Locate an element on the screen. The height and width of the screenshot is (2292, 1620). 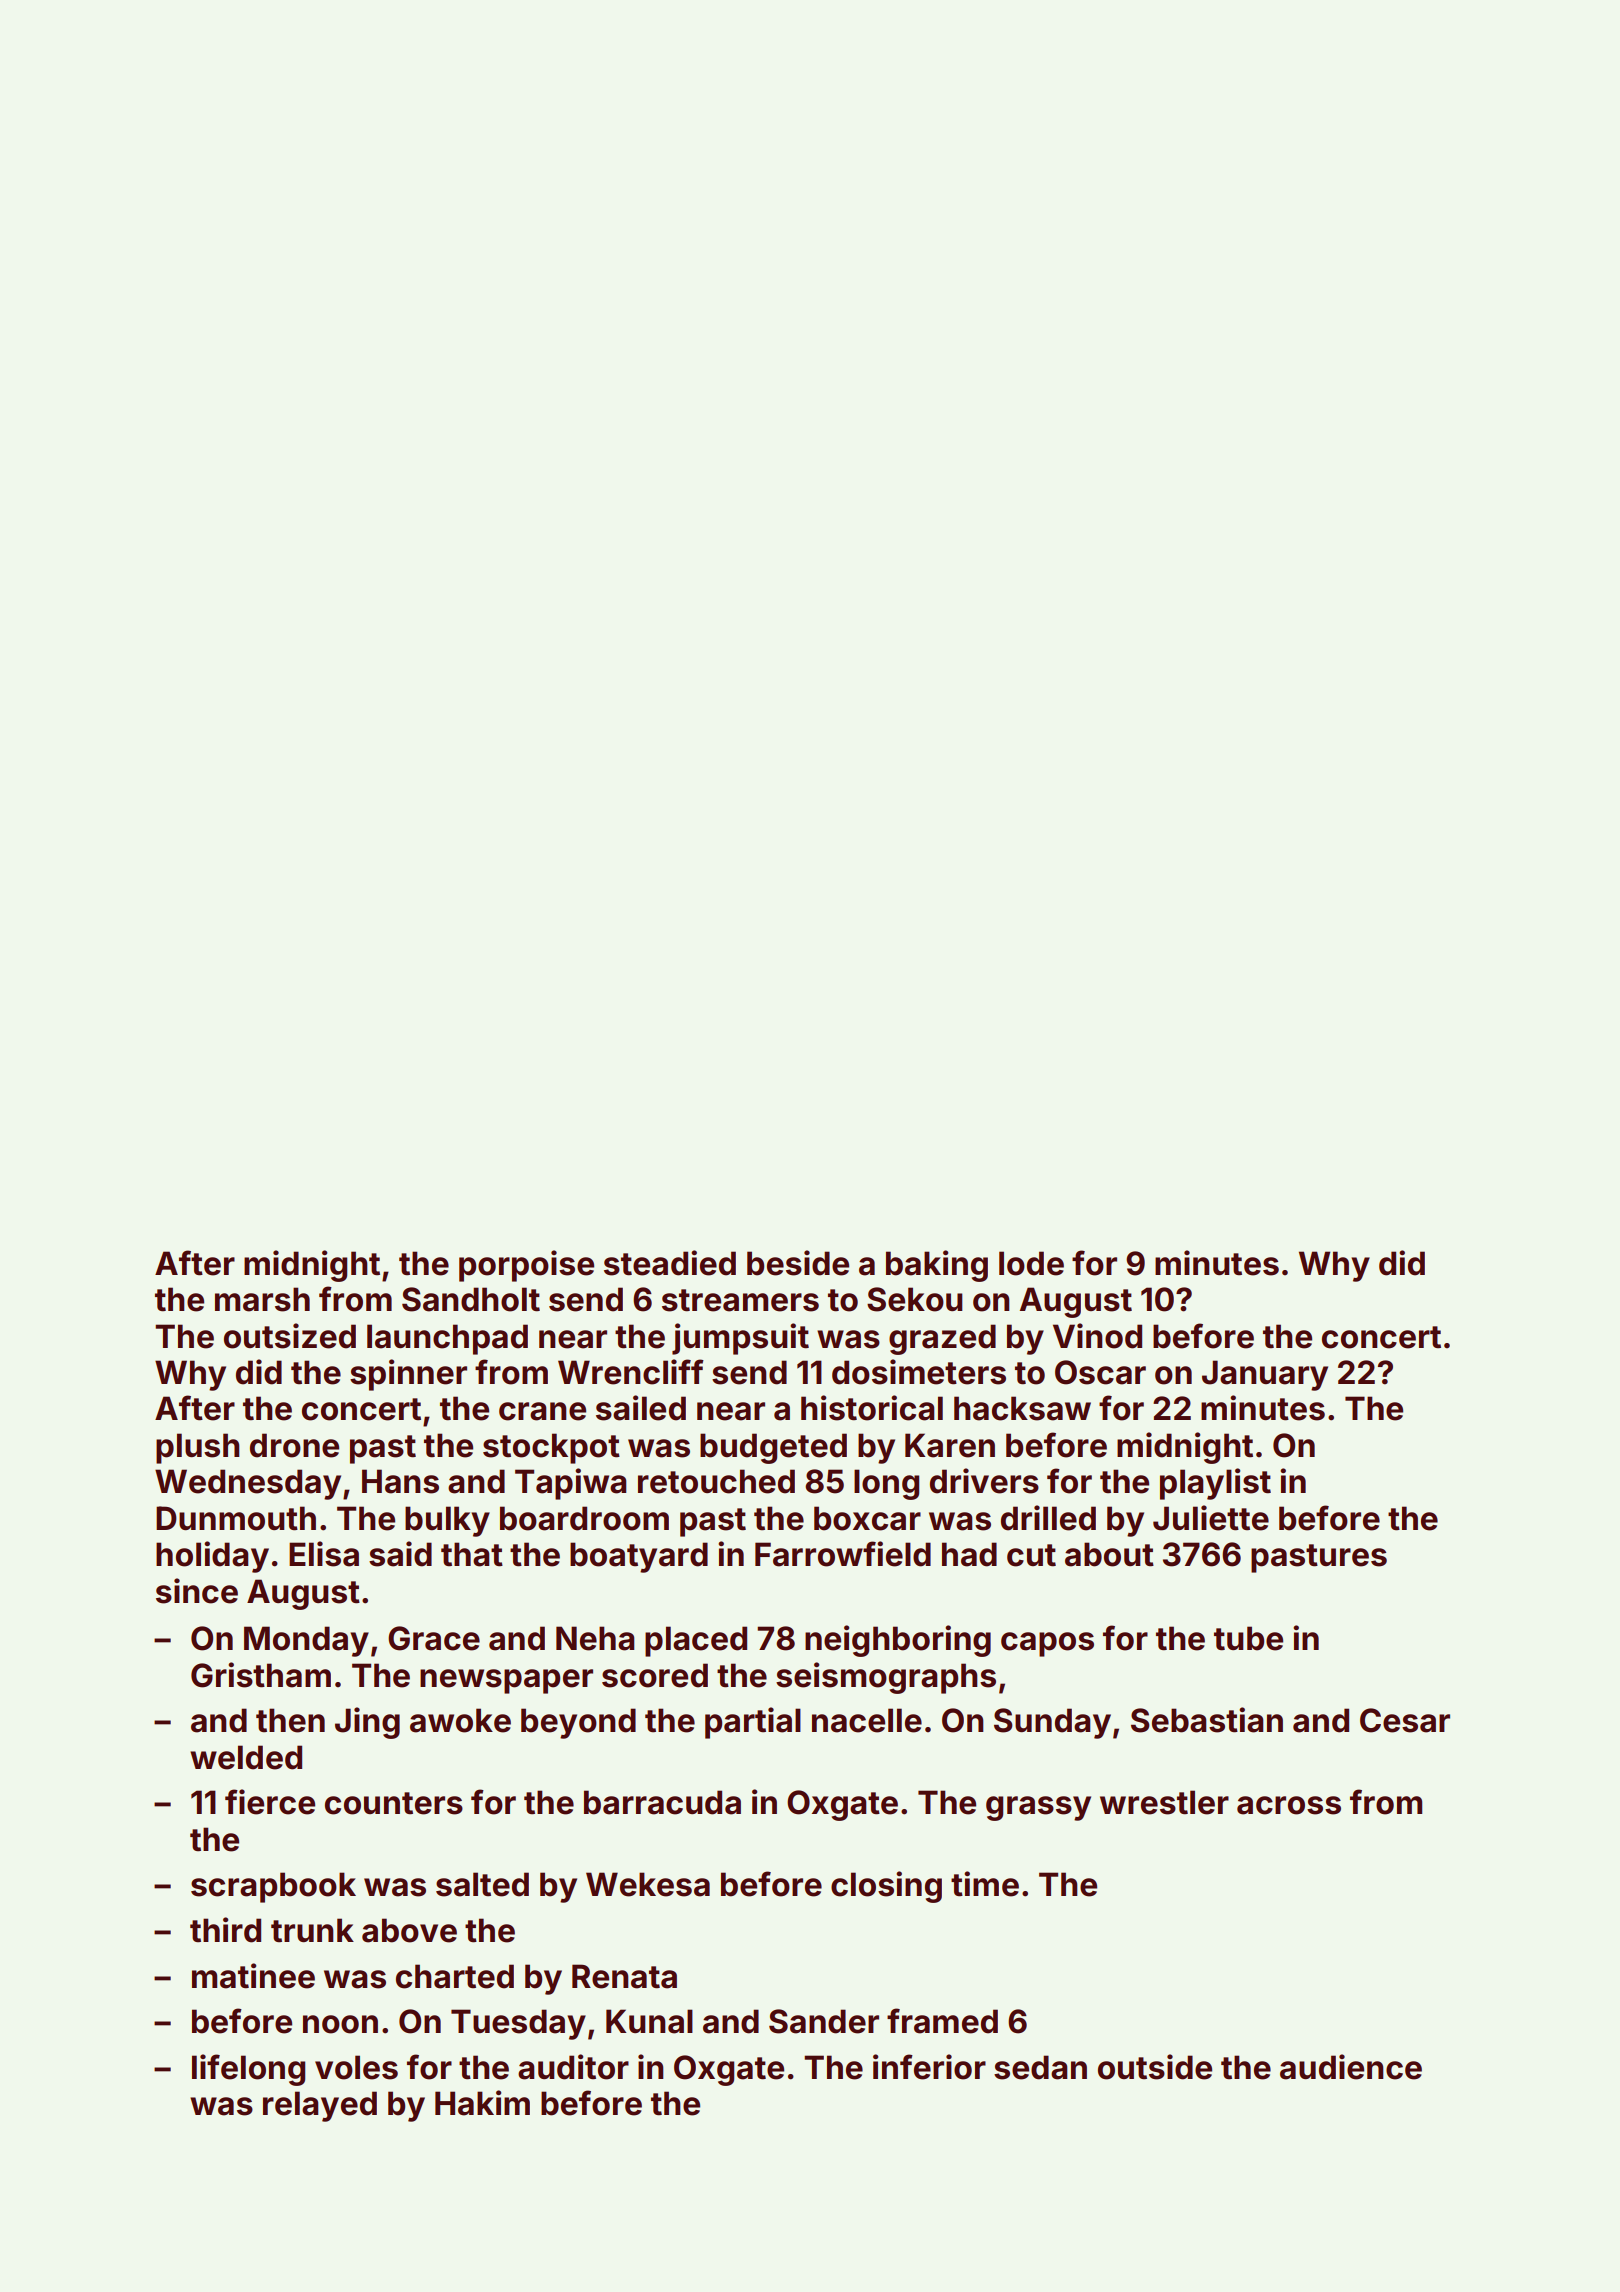
audience is located at coordinates (1351, 2067).
